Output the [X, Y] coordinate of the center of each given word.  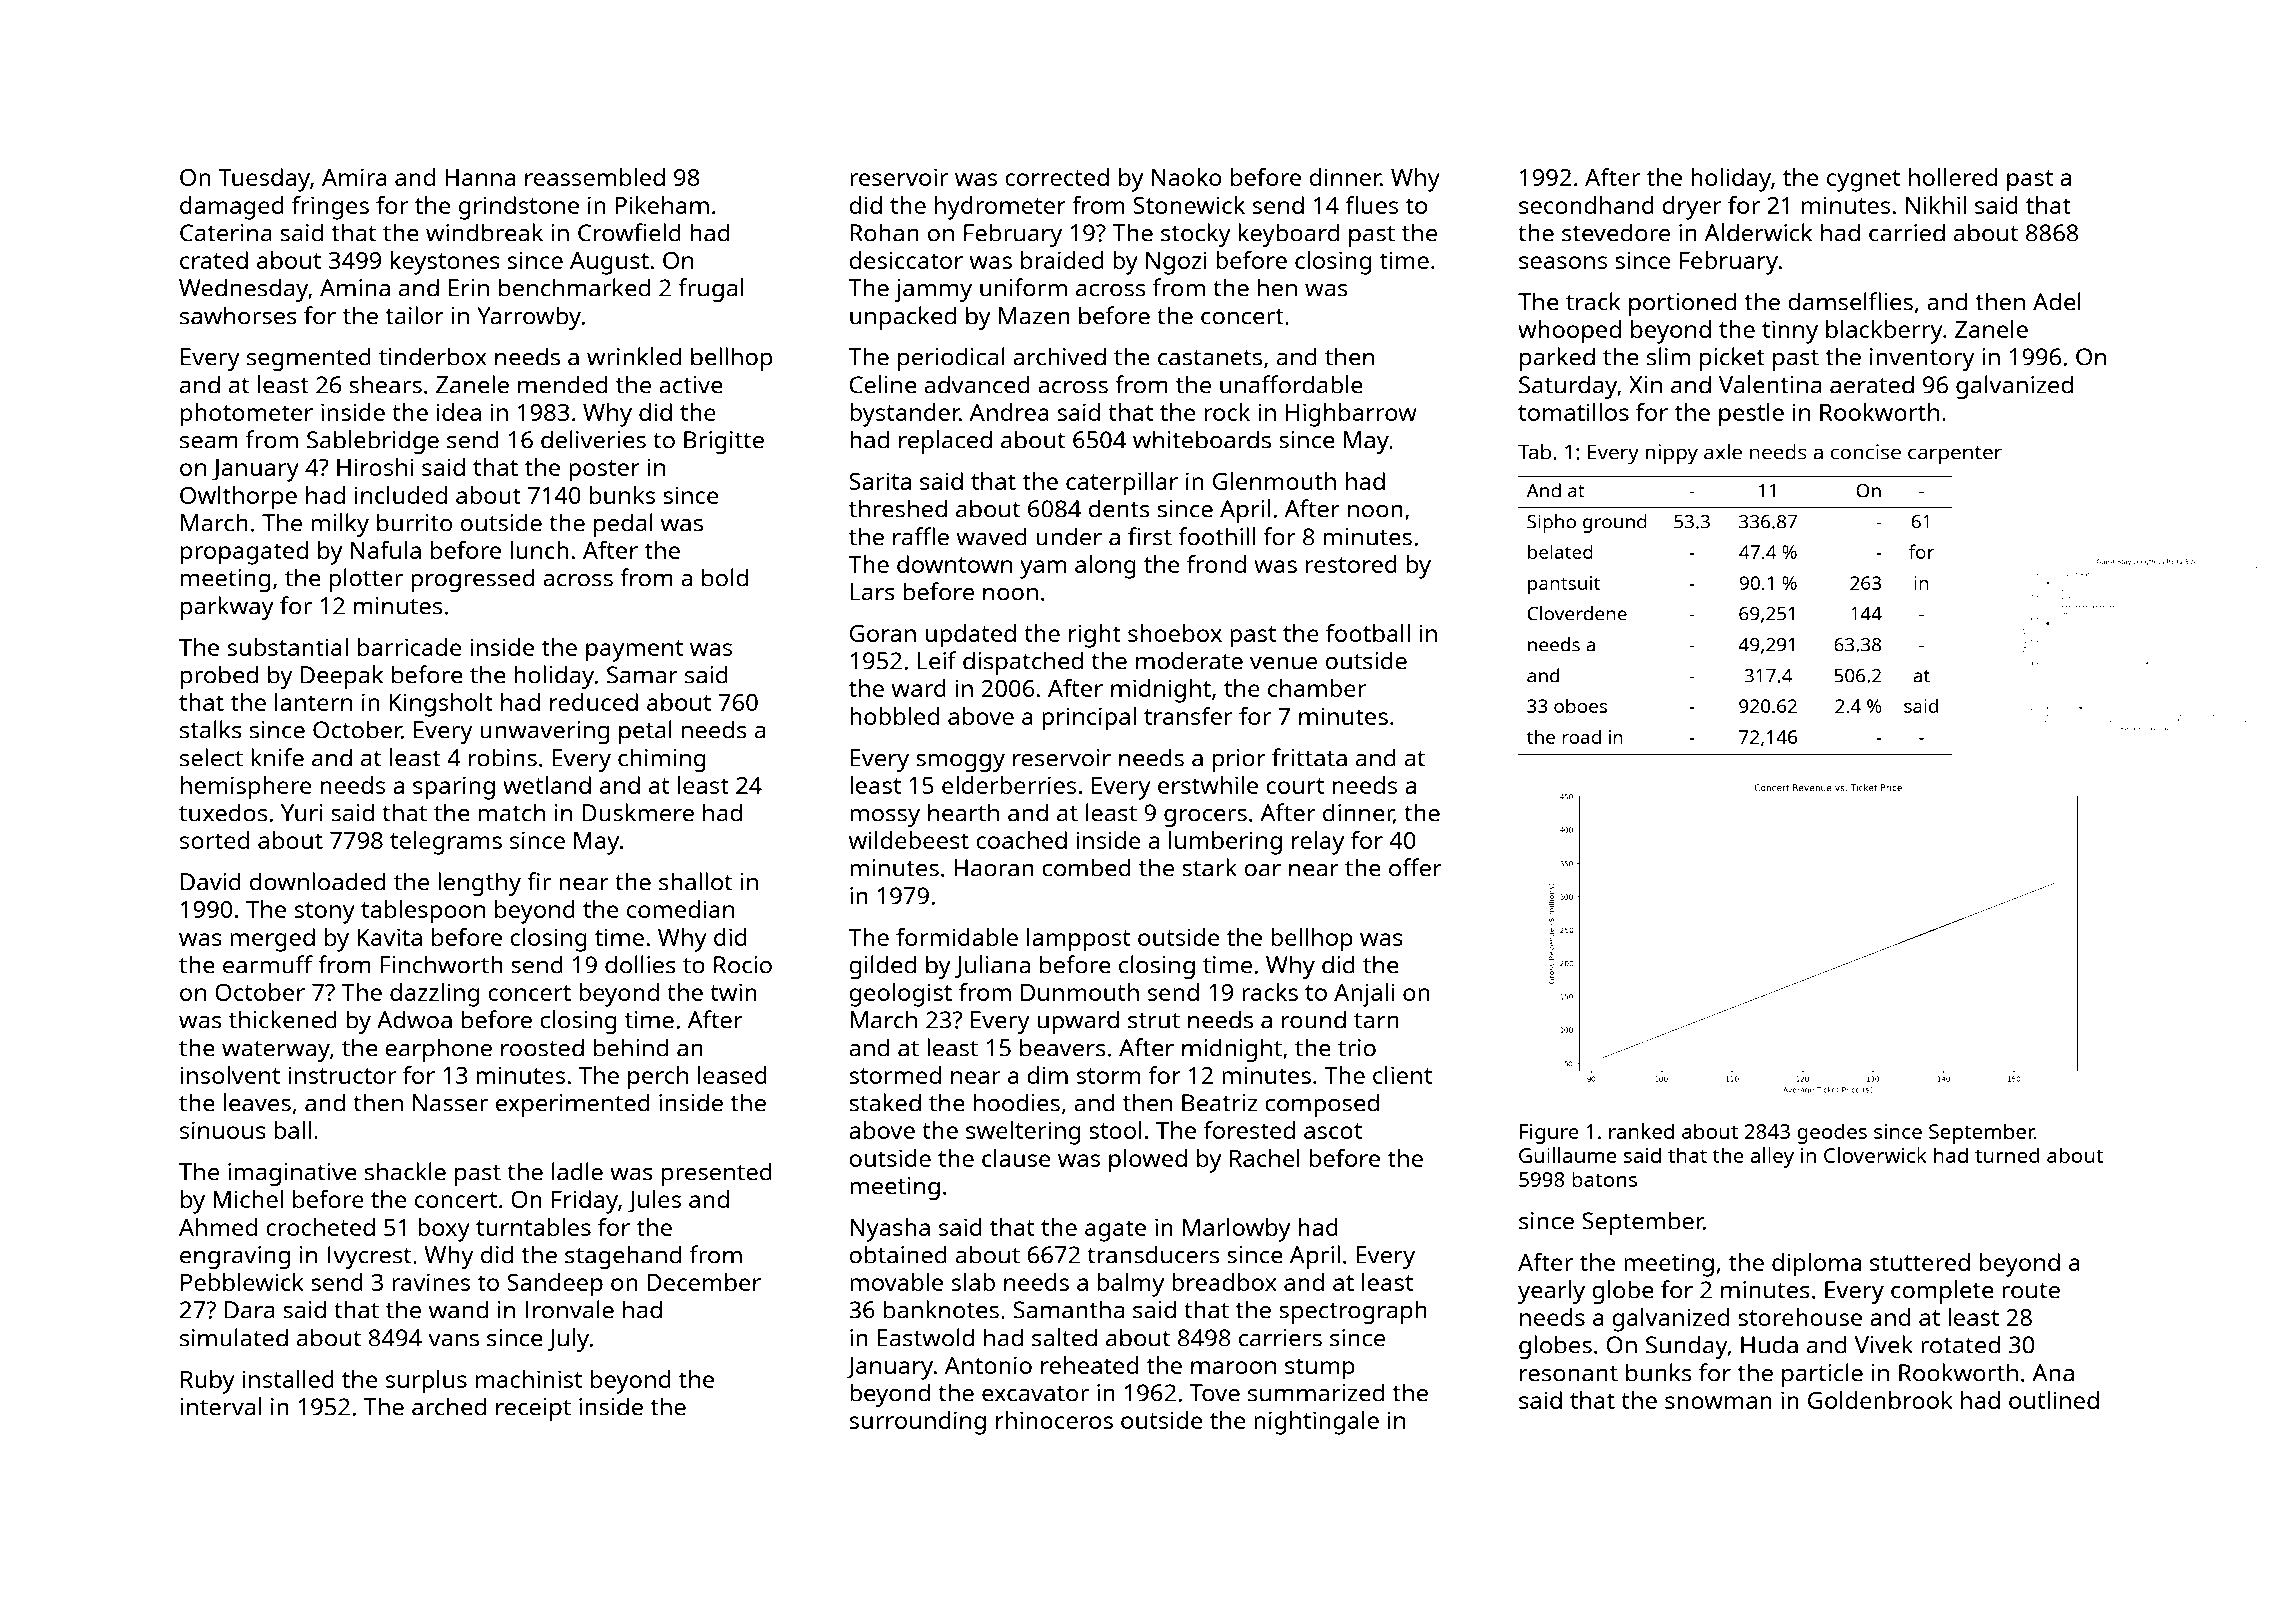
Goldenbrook [1880, 1400]
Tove [1215, 1393]
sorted [214, 840]
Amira [354, 177]
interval [220, 1406]
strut [1154, 1021]
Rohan [885, 232]
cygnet [1863, 181]
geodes [1832, 1133]
